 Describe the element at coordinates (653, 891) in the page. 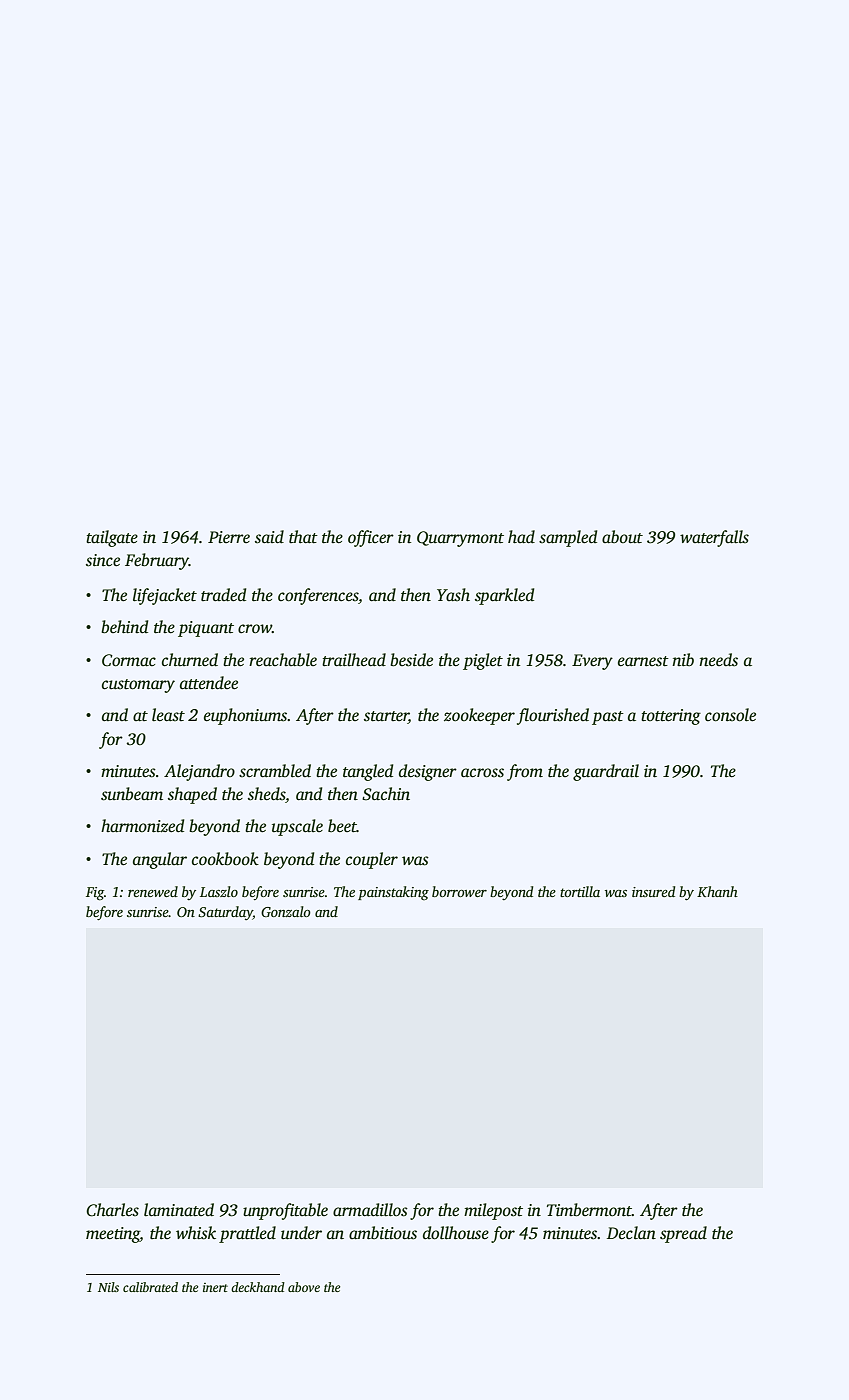

I see `insured` at that location.
